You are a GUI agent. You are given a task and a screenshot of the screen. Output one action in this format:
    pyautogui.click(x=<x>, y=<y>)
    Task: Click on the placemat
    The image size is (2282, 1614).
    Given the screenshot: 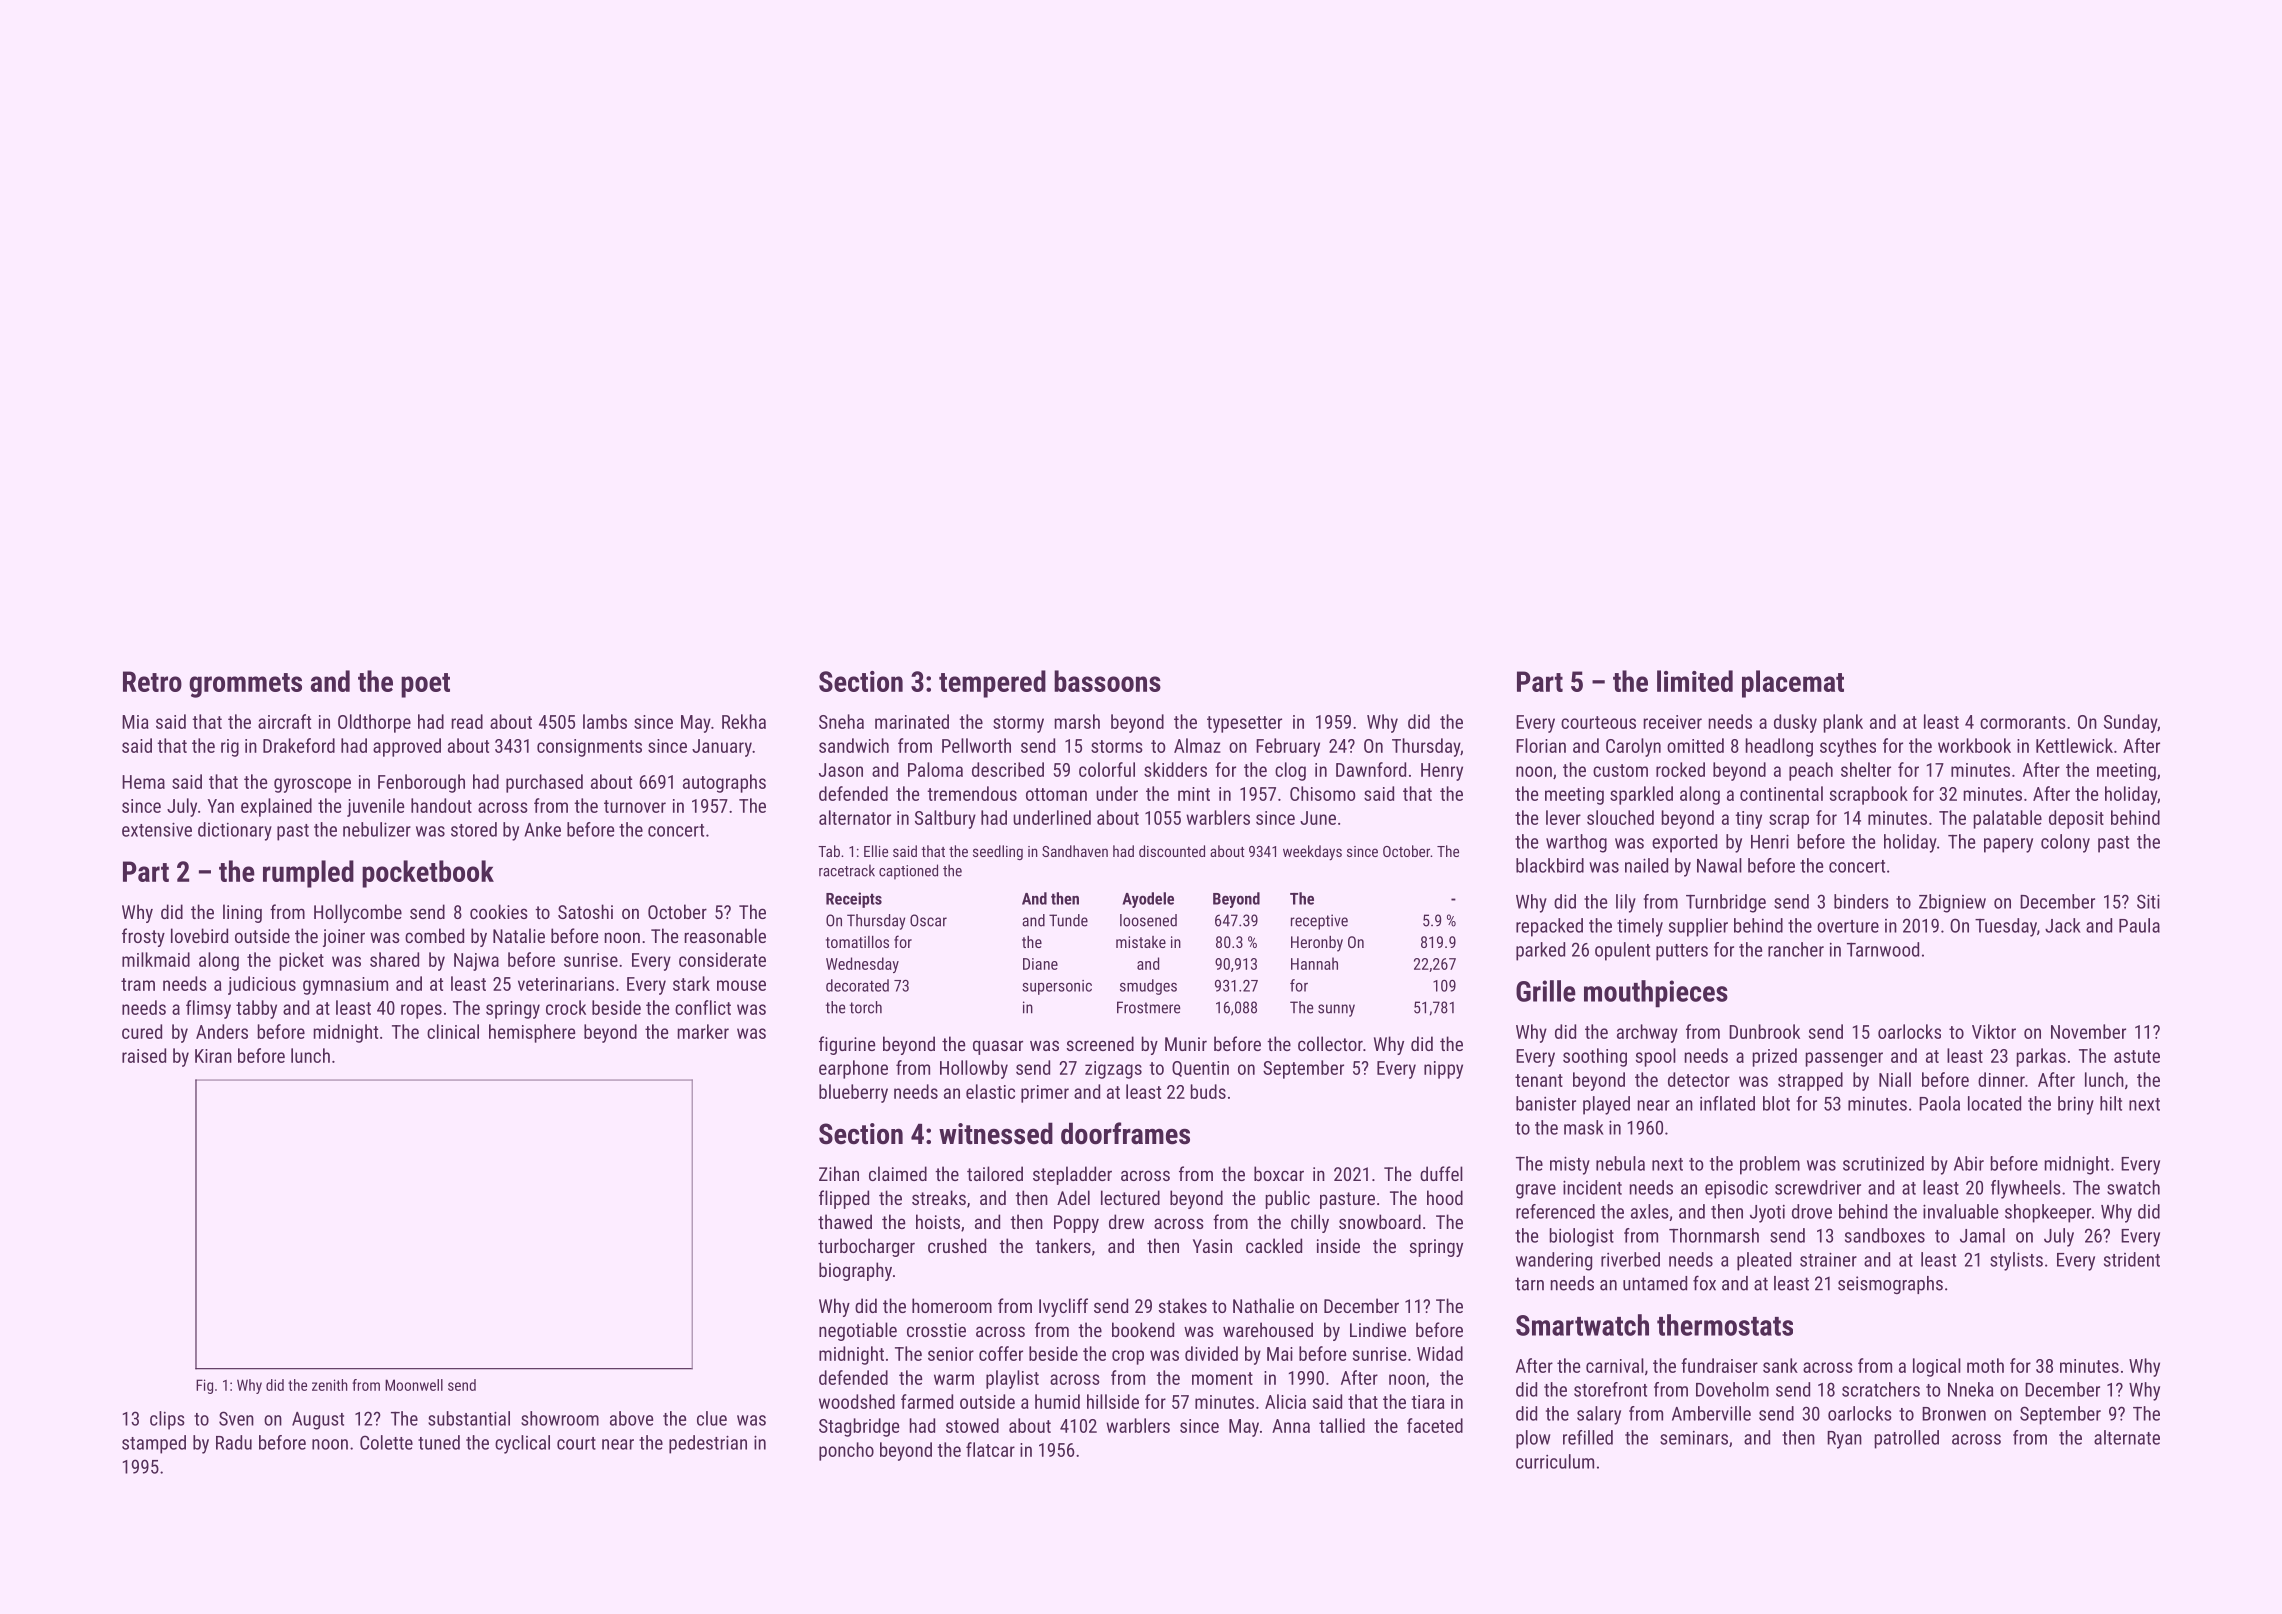 What is the action you would take?
    pyautogui.click(x=1793, y=684)
